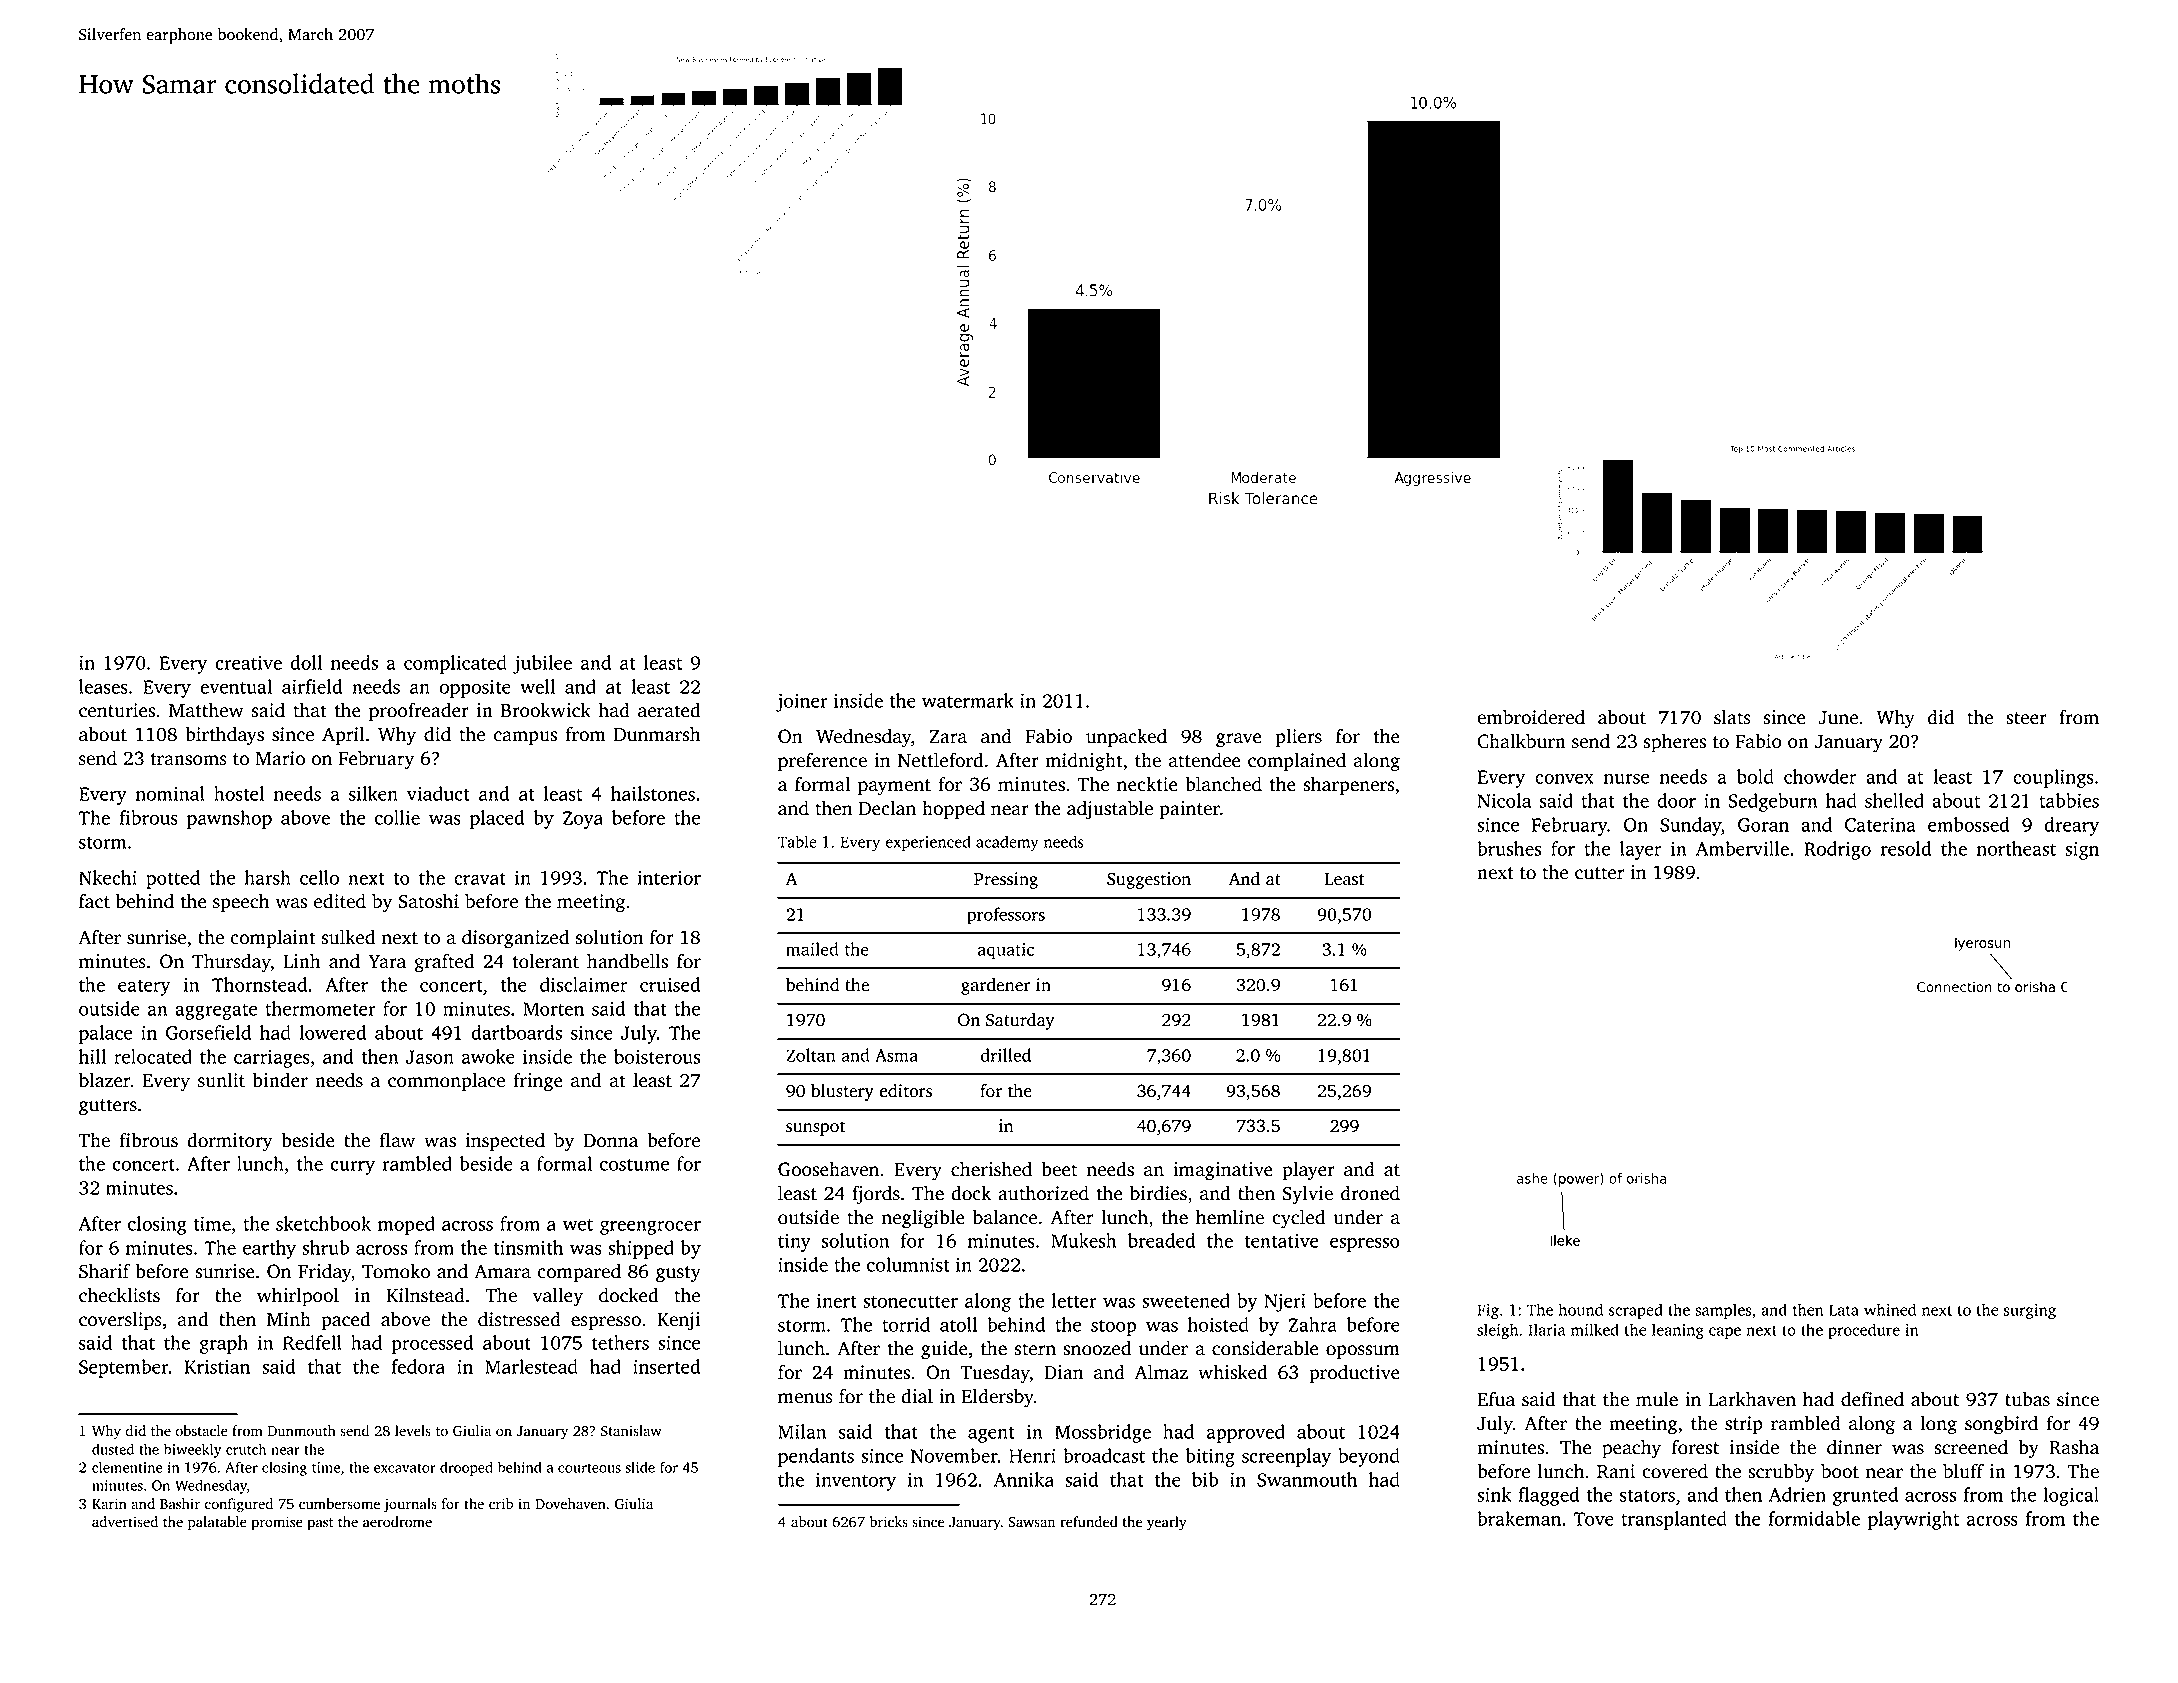  I want to click on cumbersome, so click(339, 1504).
